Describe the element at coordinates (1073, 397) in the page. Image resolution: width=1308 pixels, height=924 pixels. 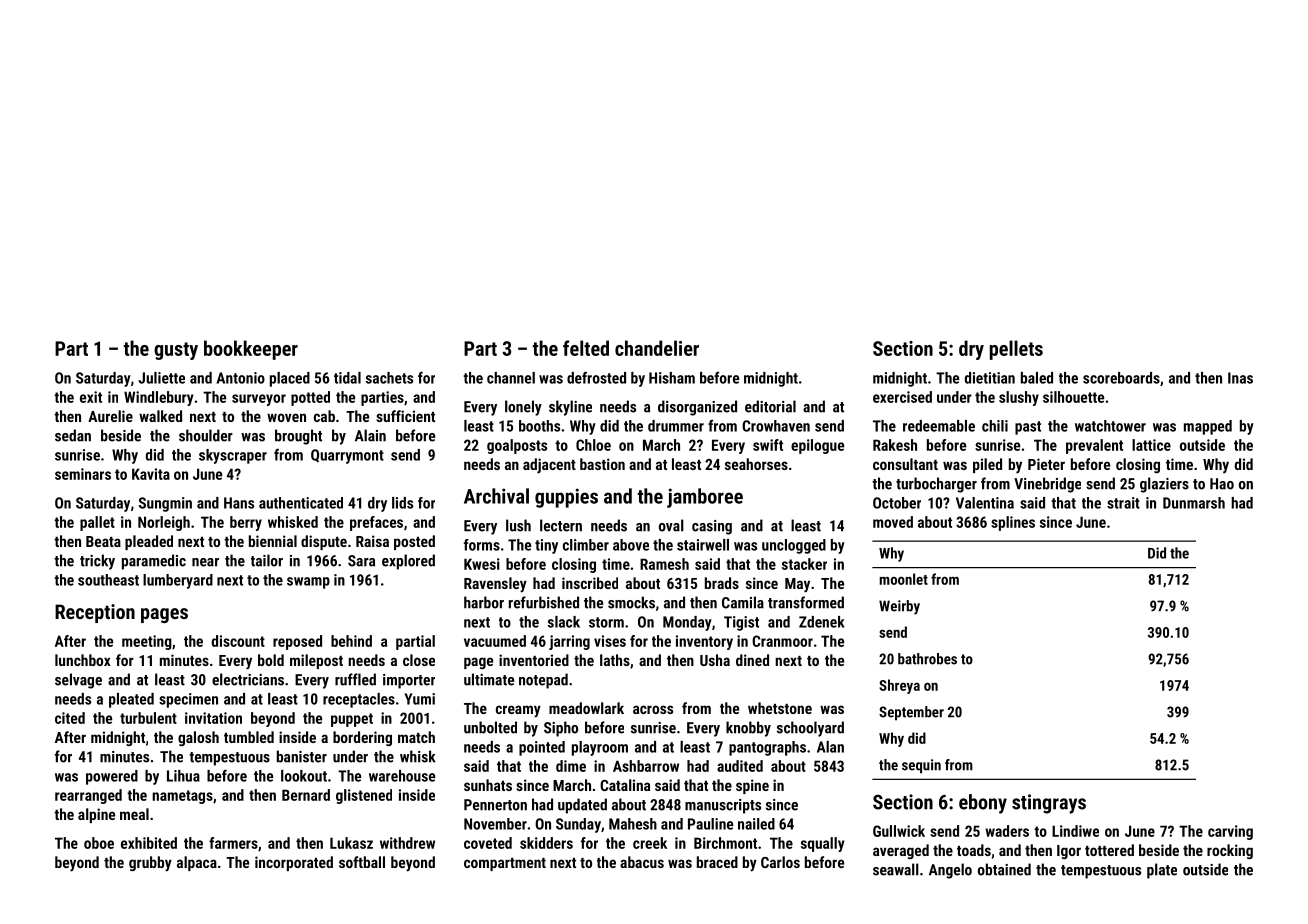
I see `silhouette` at that location.
